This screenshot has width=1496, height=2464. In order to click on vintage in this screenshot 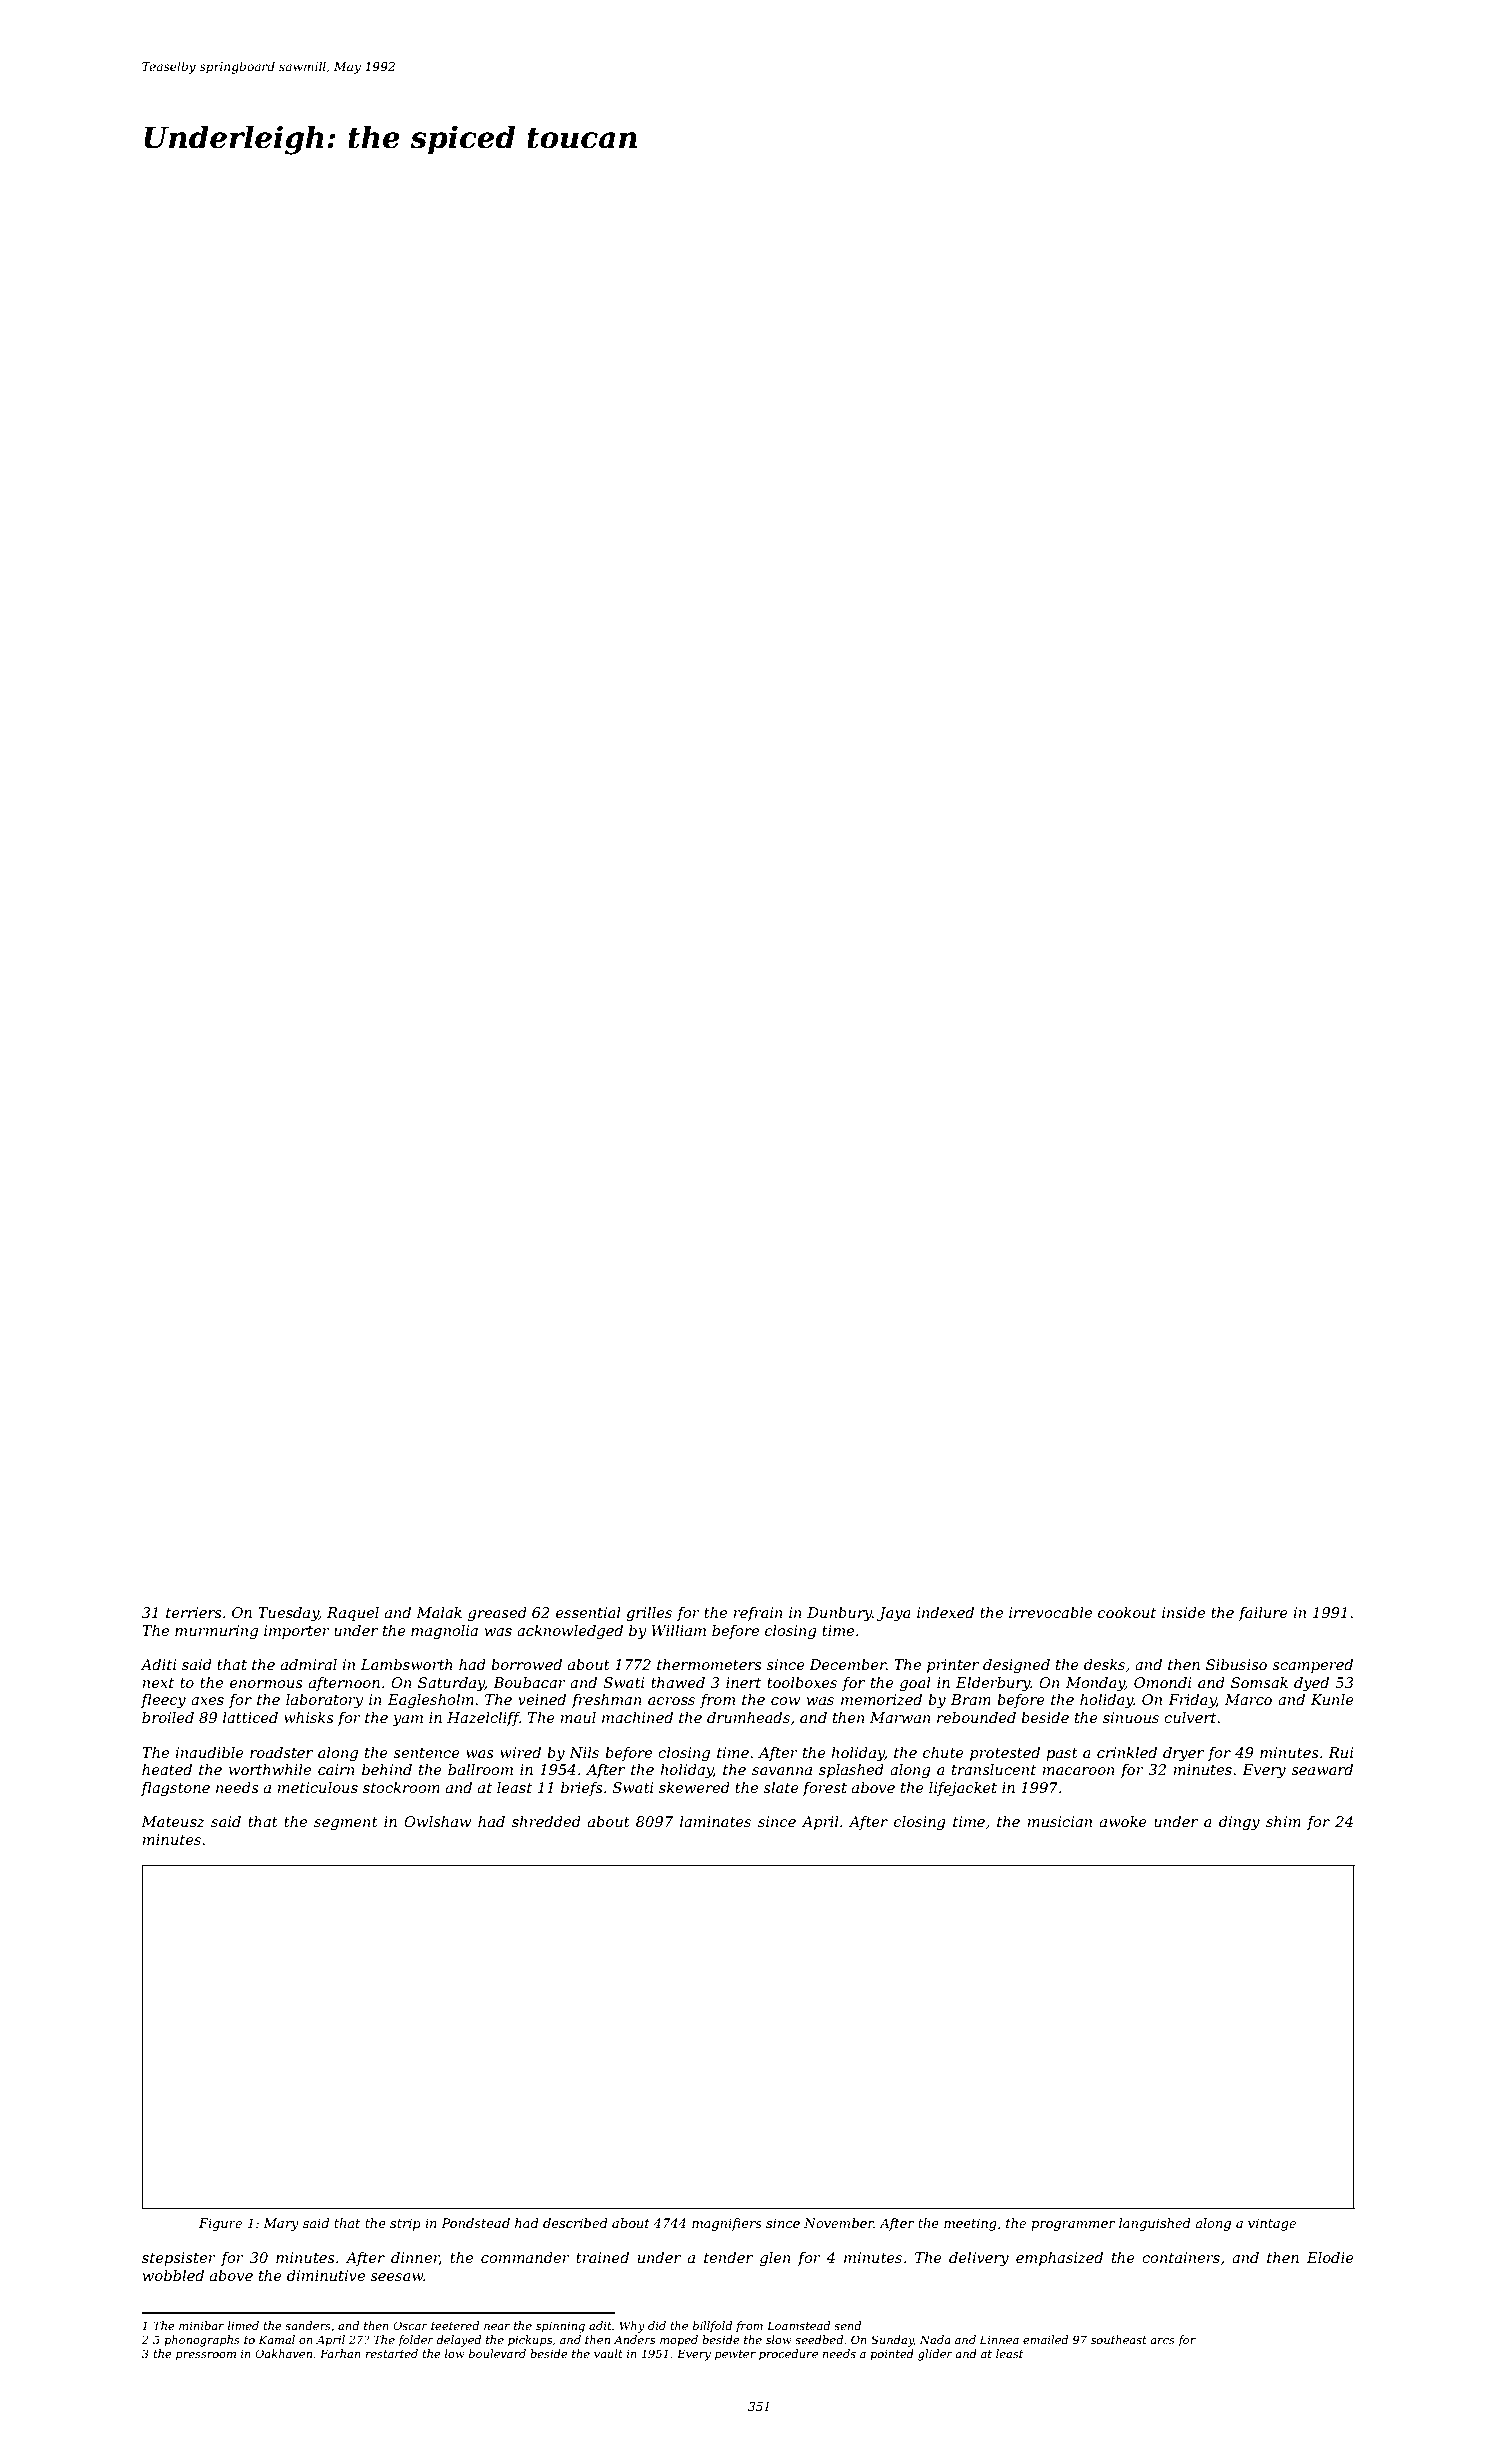, I will do `click(1272, 2224)`.
